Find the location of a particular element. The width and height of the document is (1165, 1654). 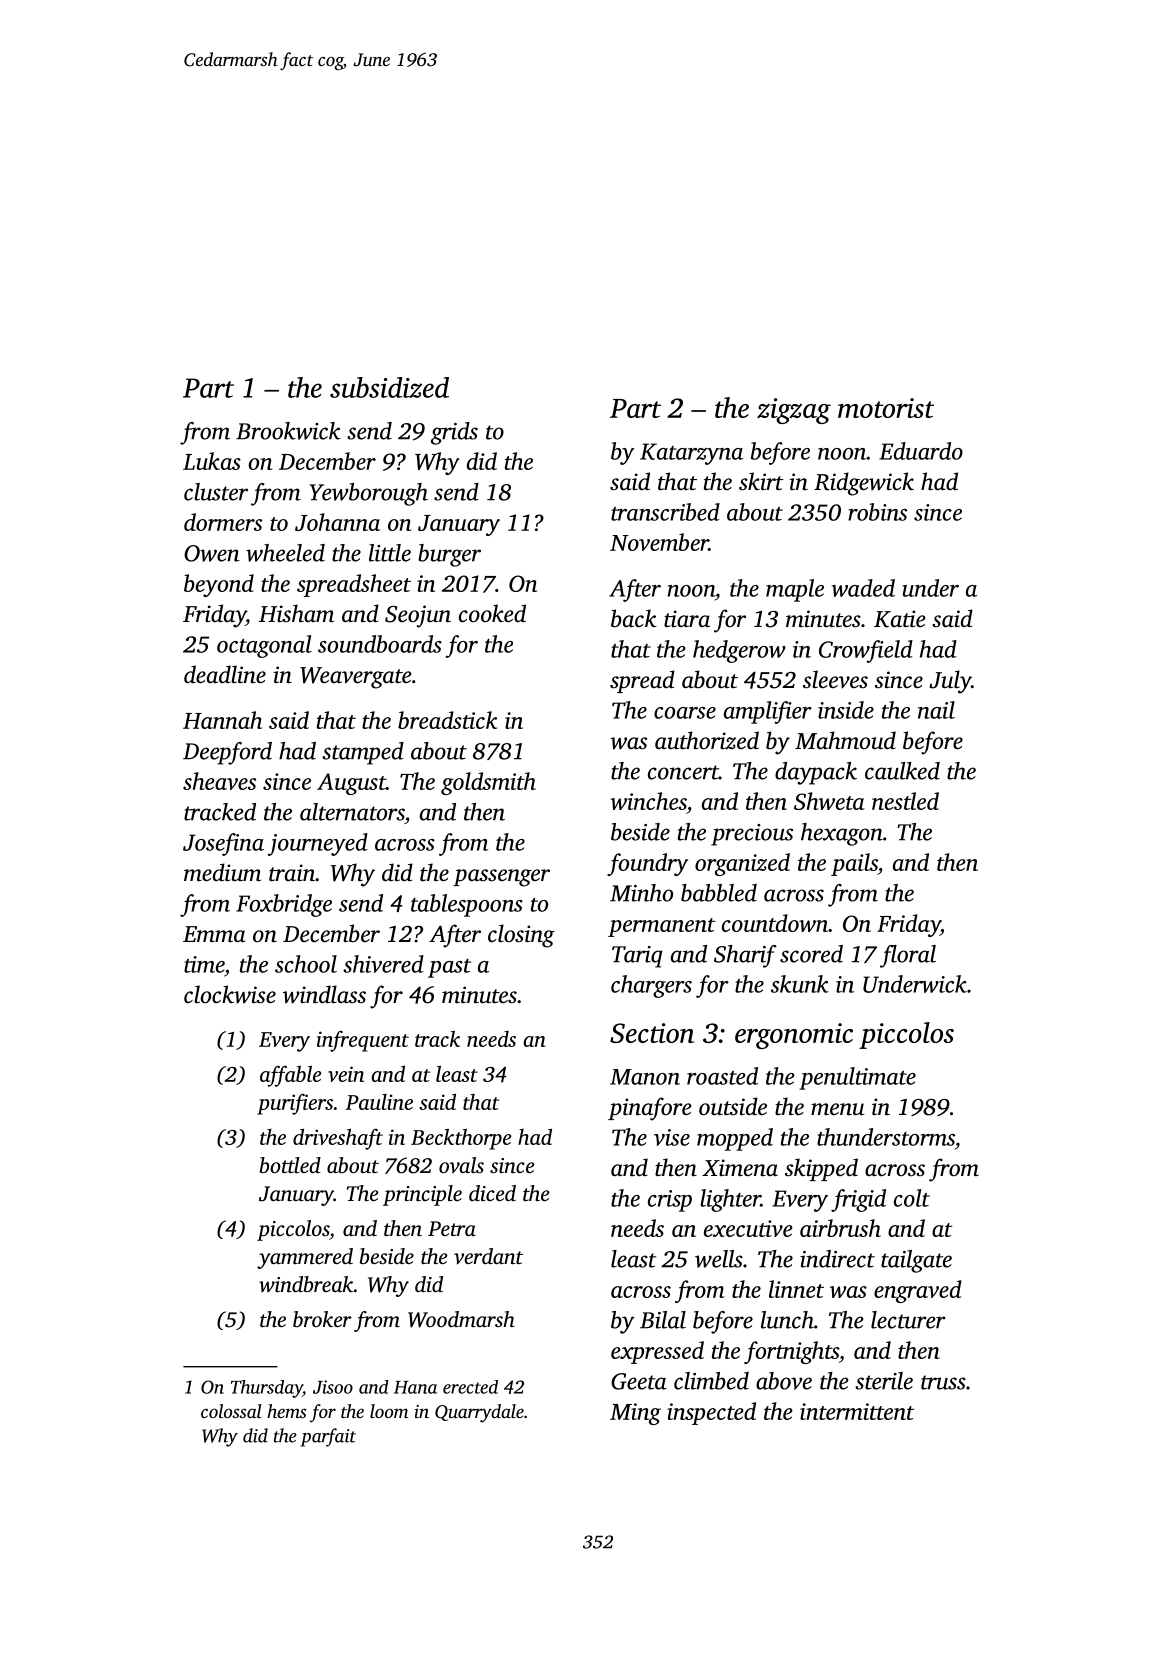

colt is located at coordinates (912, 1198).
